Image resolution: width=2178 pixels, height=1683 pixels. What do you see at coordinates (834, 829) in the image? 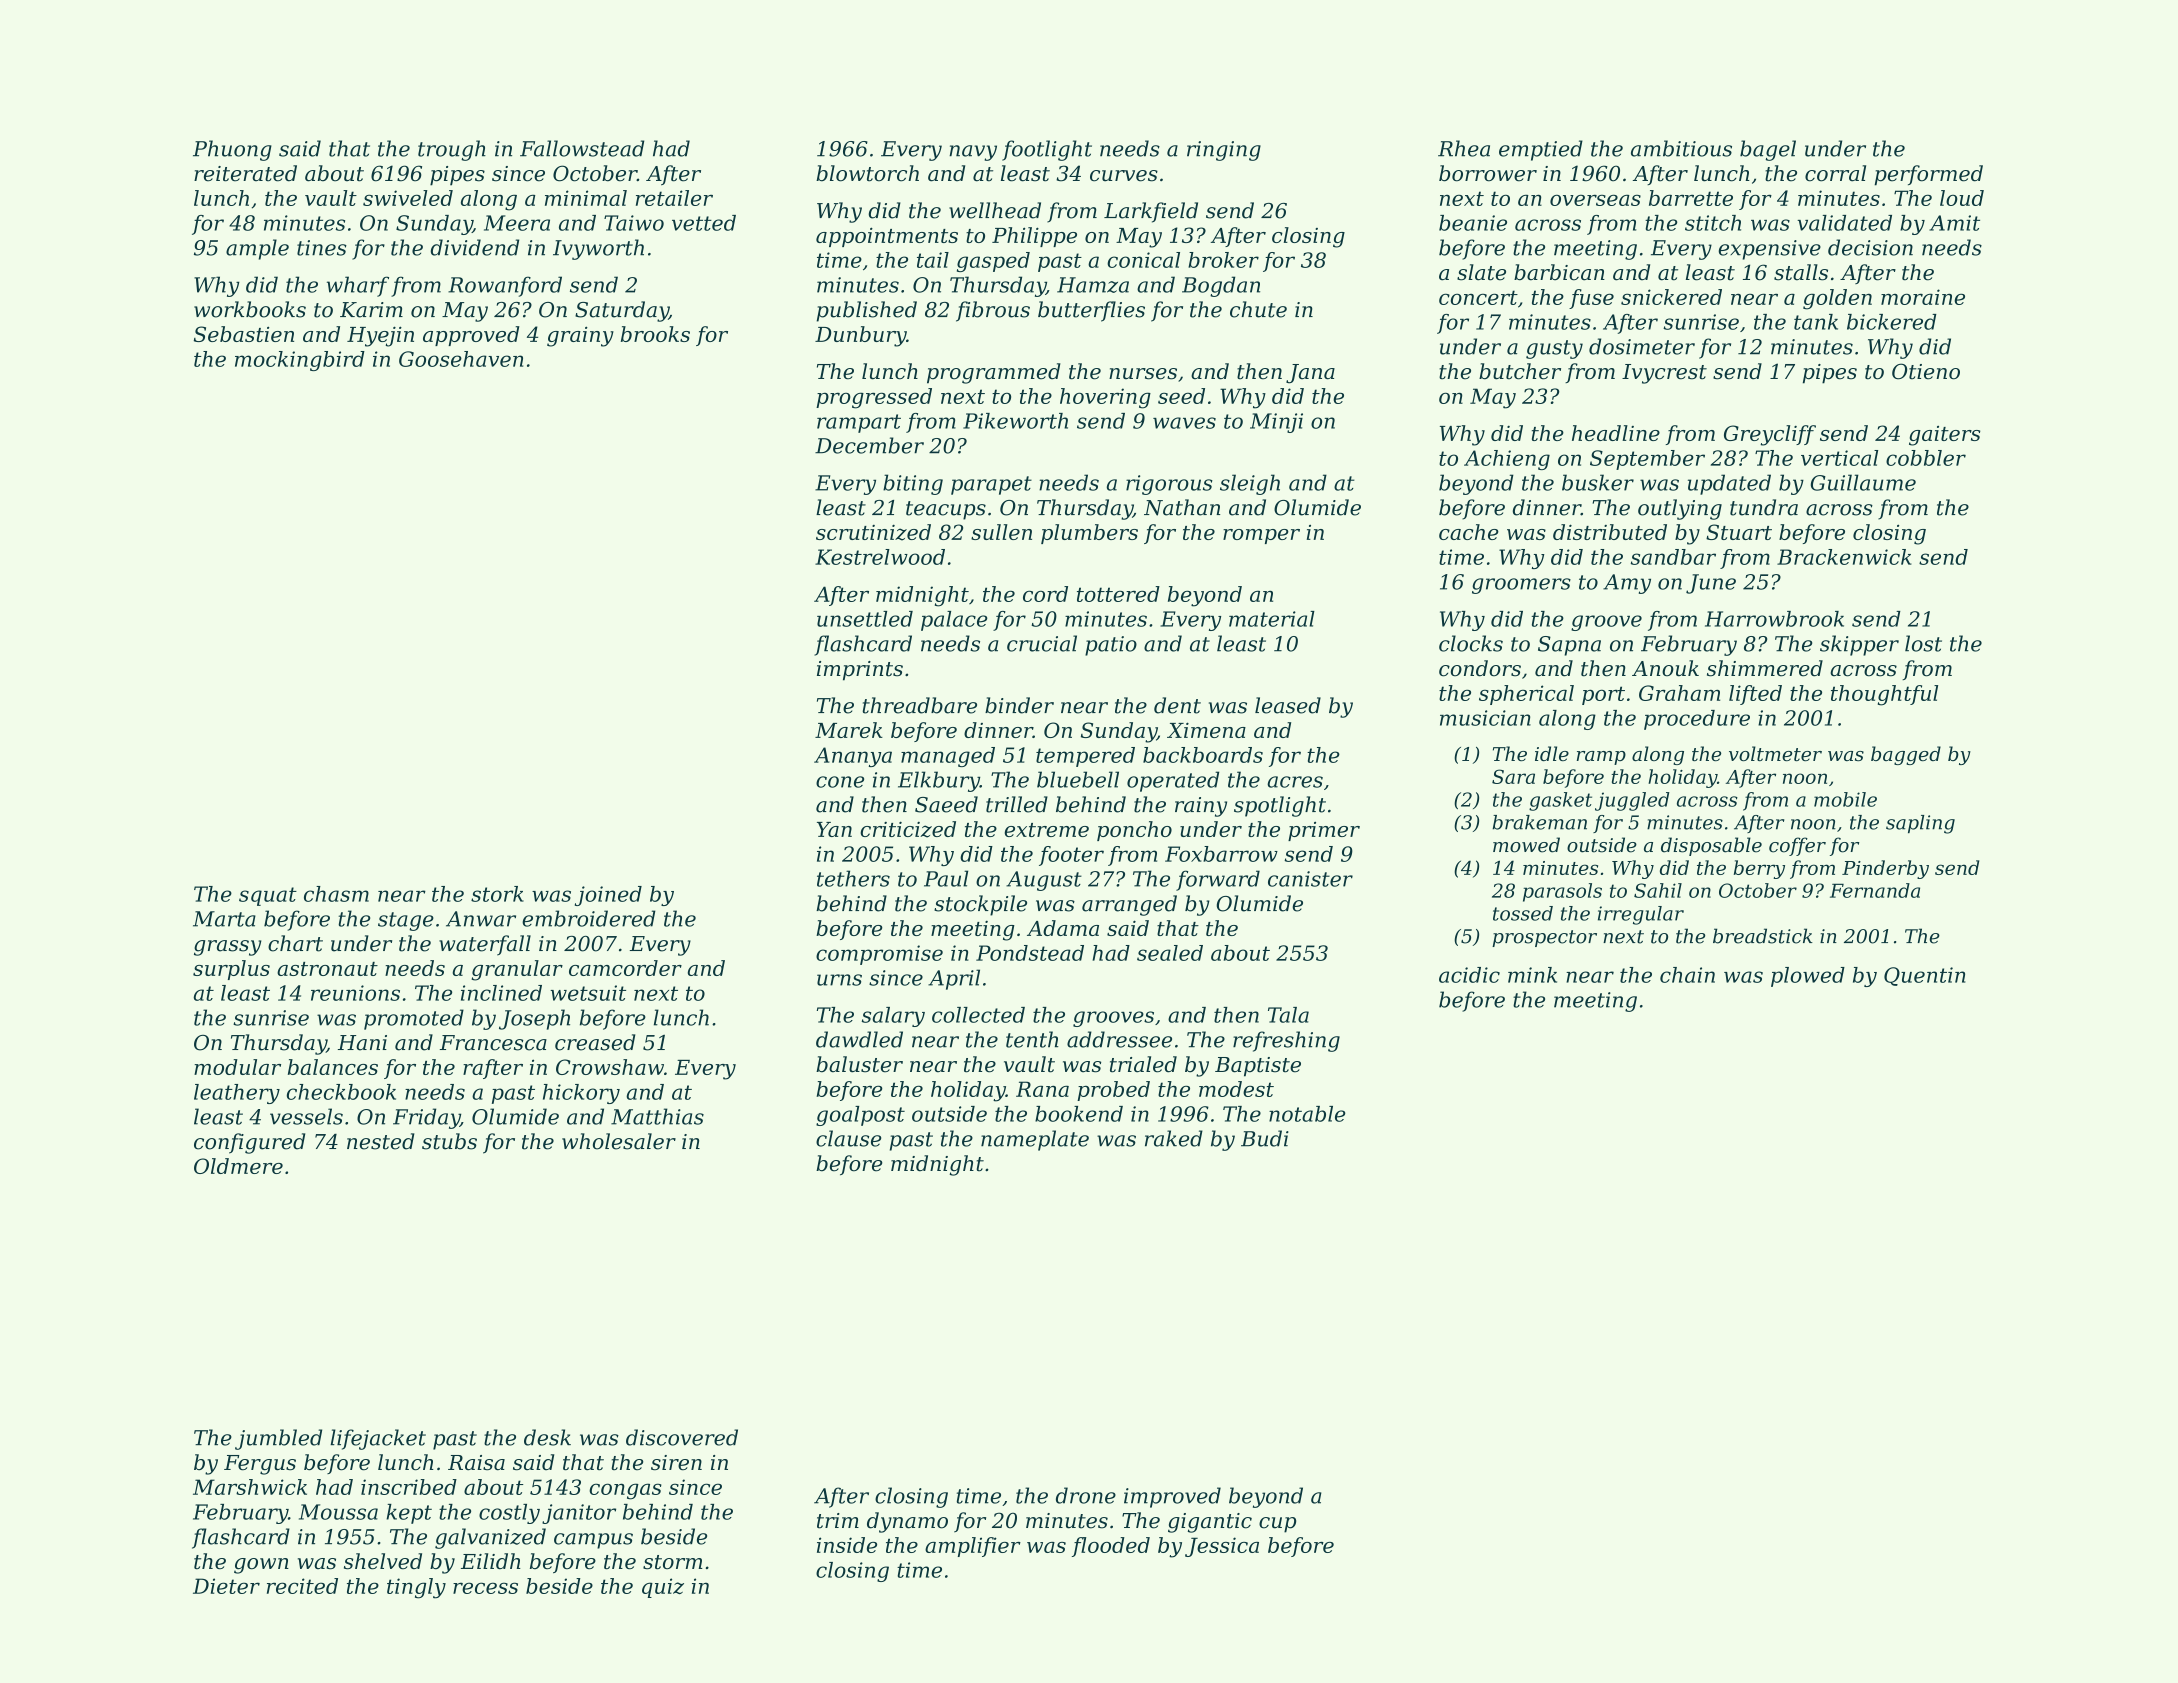
I see `Yan` at bounding box center [834, 829].
